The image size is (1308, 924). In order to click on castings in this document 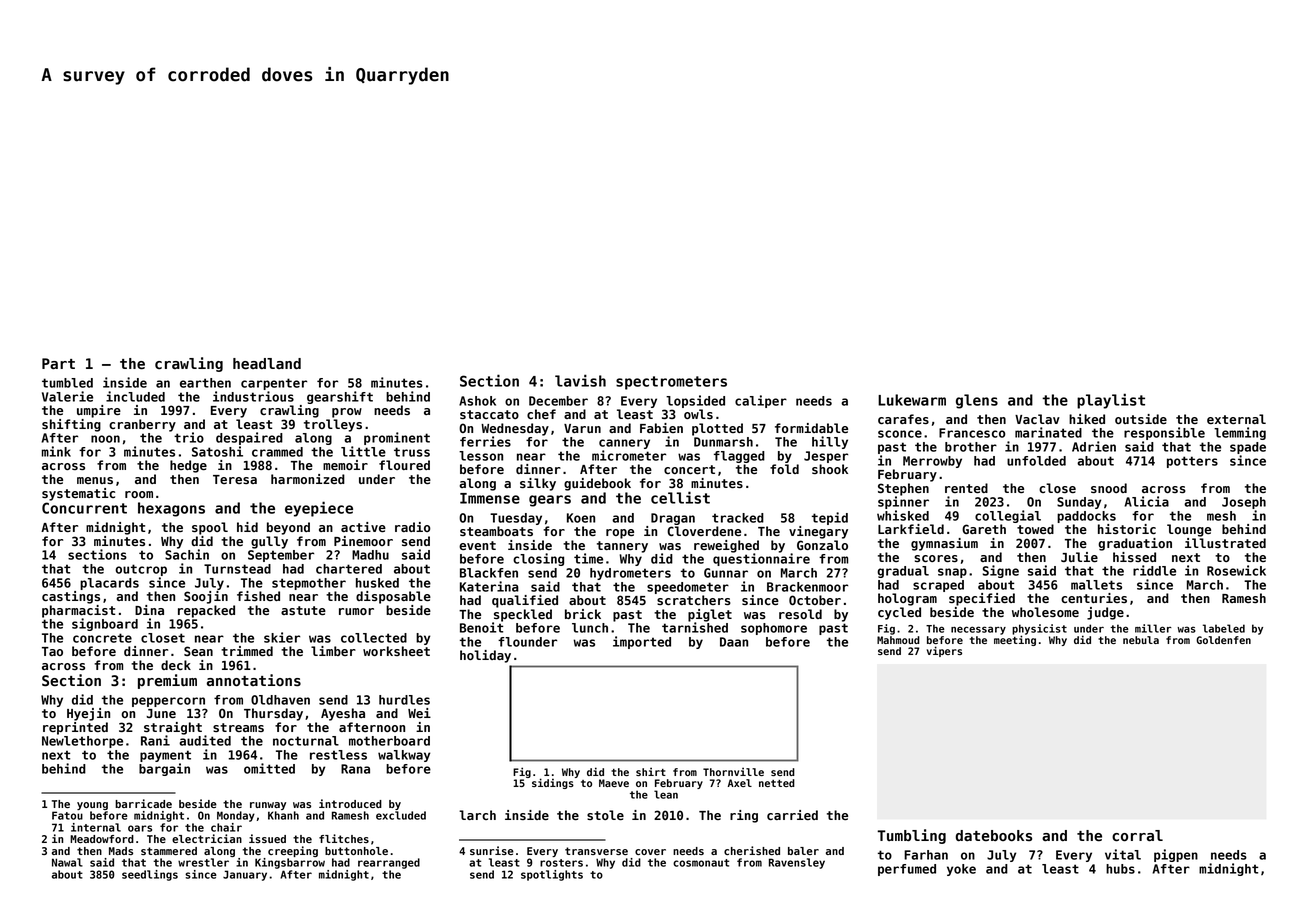, I will do `click(71, 597)`.
